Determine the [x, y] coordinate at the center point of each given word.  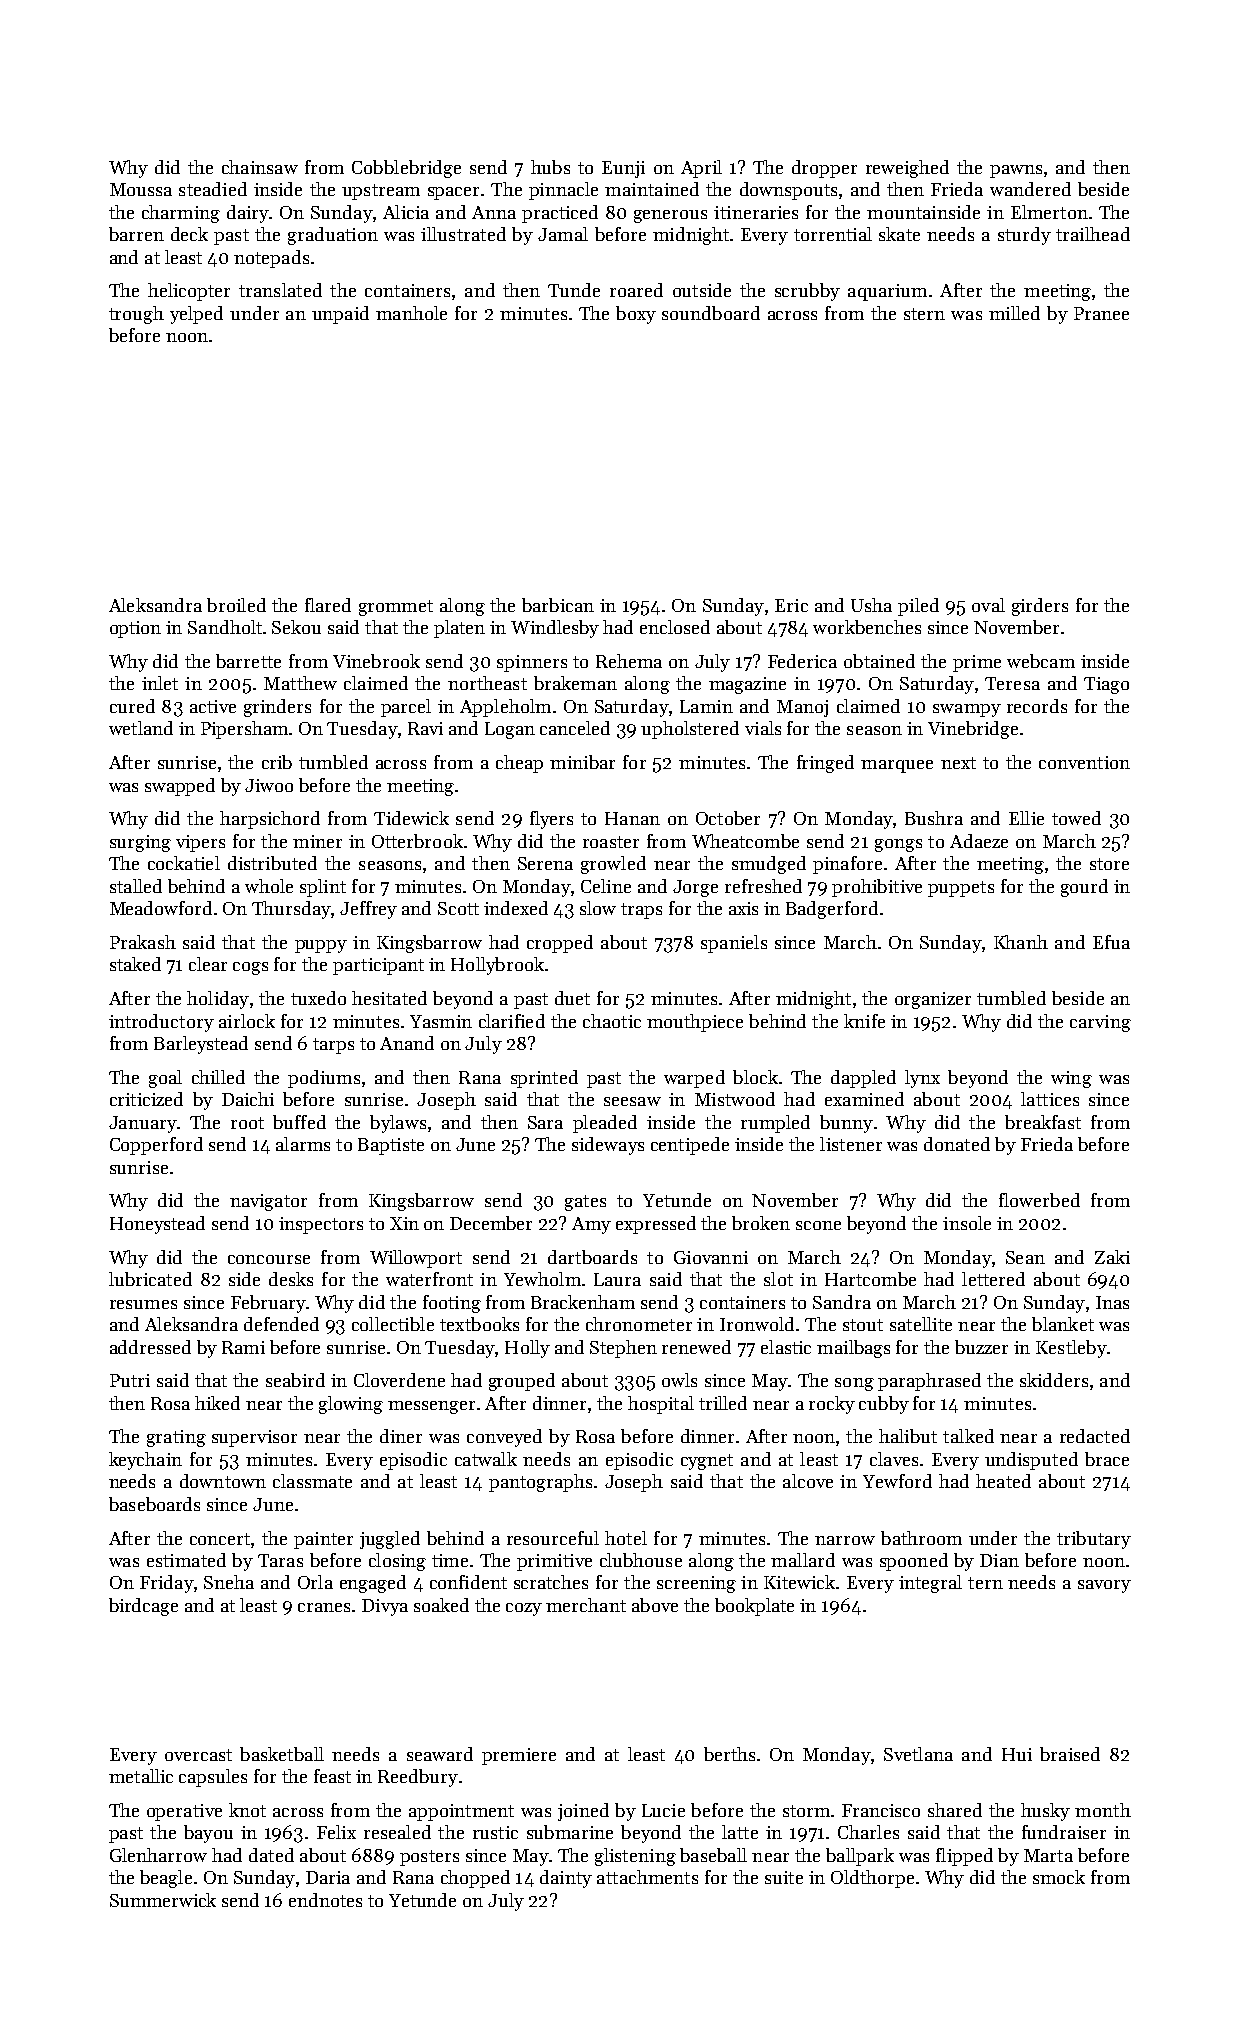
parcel [406, 708]
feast [332, 1776]
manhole [411, 313]
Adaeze [979, 841]
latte [740, 1832]
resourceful [553, 1538]
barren [136, 234]
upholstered [690, 730]
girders [1040, 607]
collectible [393, 1324]
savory [1104, 1586]
